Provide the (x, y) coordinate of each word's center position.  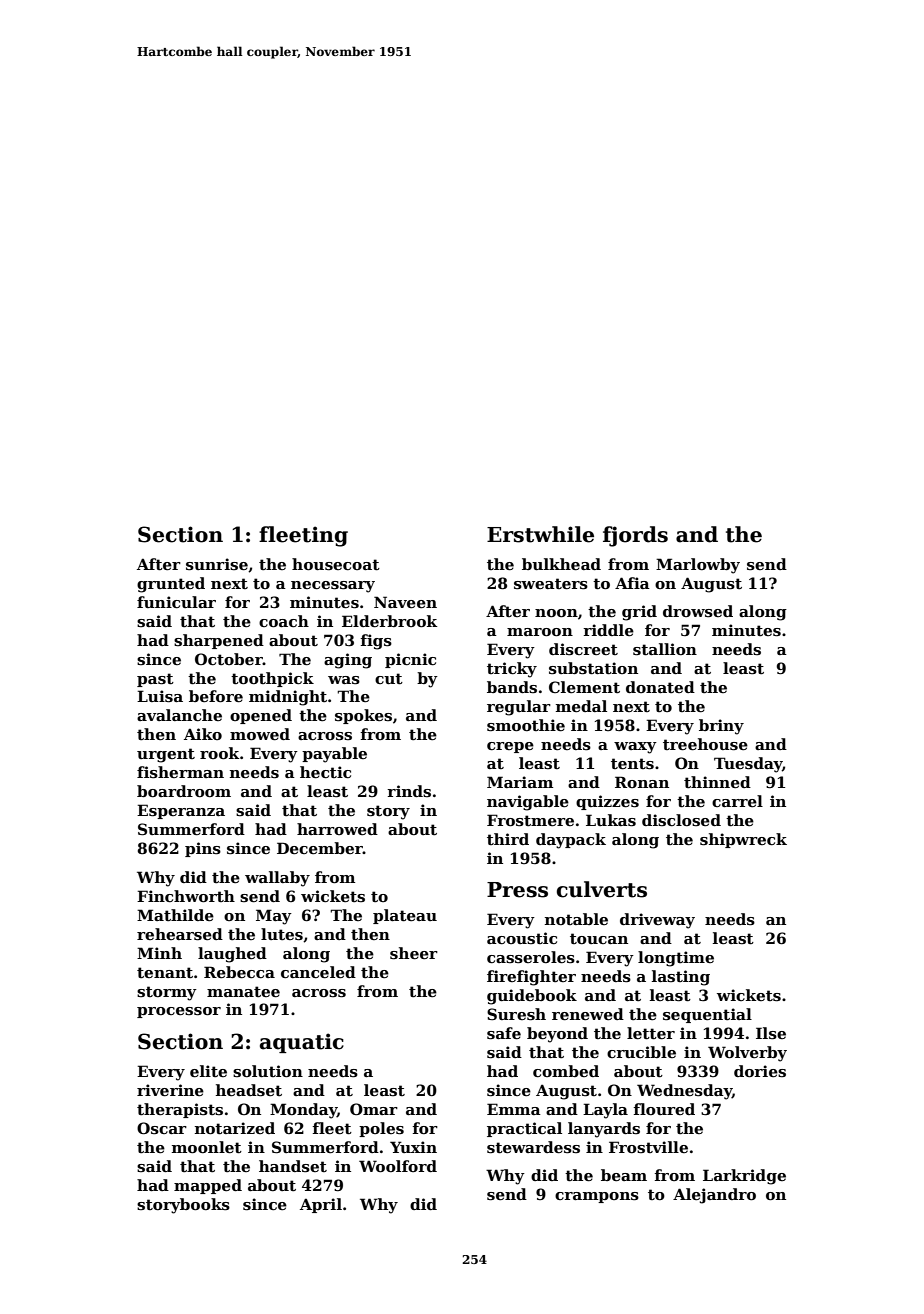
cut (389, 678)
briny (721, 727)
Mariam (520, 782)
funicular (176, 602)
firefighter (531, 978)
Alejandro (714, 1196)
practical (524, 1129)
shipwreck (743, 840)
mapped (208, 1186)
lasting (681, 978)
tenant (165, 972)
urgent (166, 755)
